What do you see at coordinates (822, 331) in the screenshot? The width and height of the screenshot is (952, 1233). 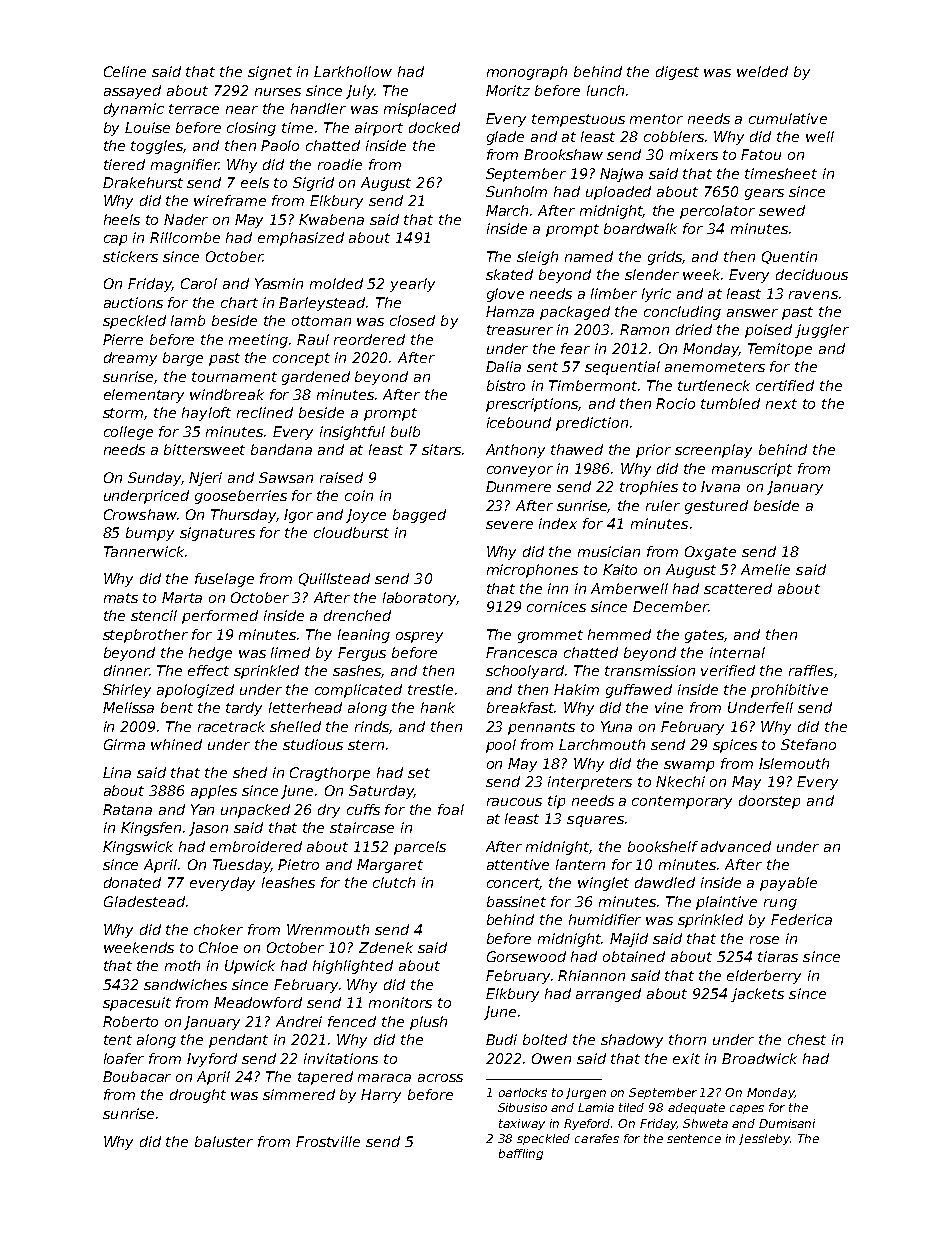 I see `juggler` at bounding box center [822, 331].
